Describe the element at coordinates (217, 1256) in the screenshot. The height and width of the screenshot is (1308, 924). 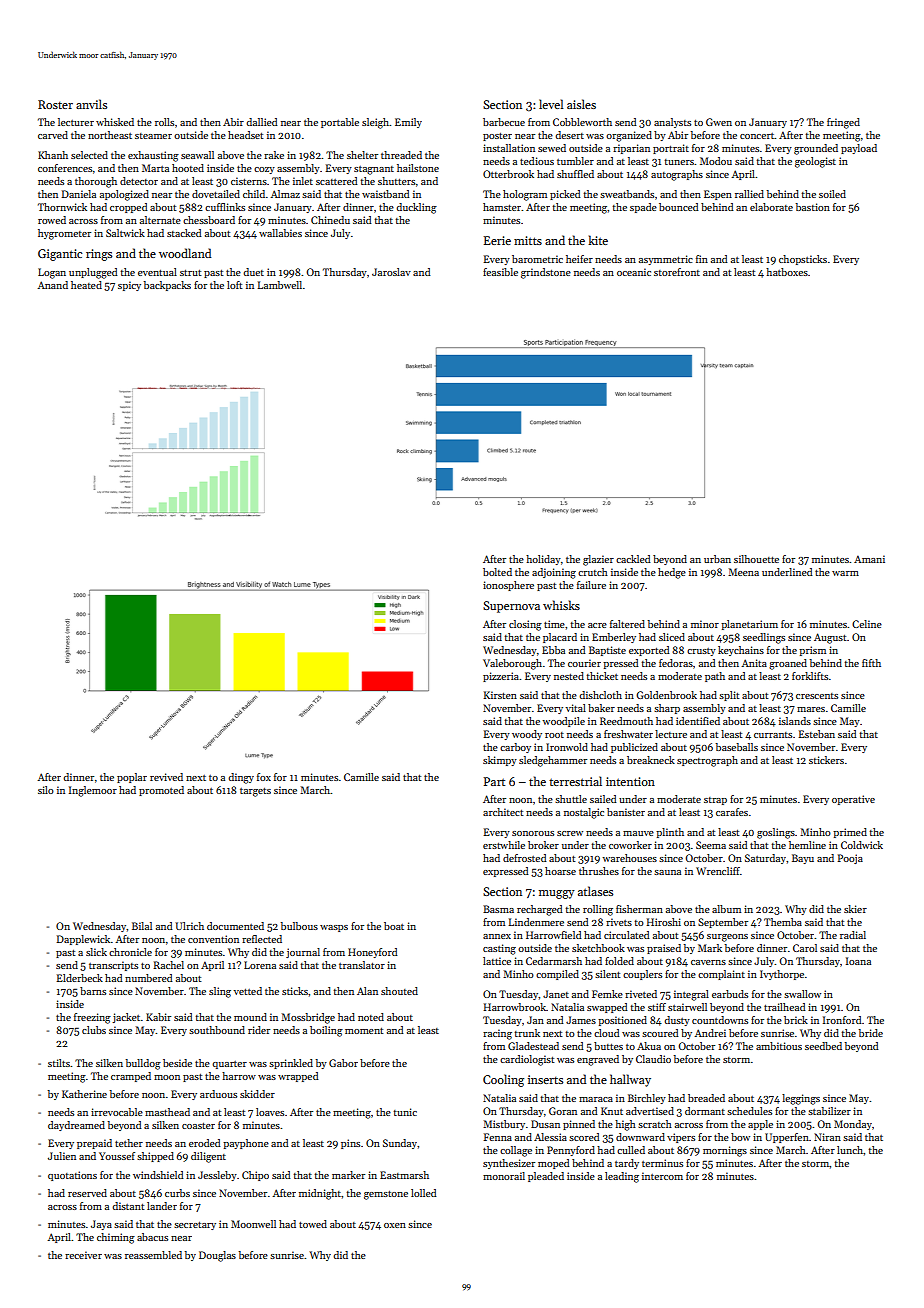
I see `Douglas` at that location.
